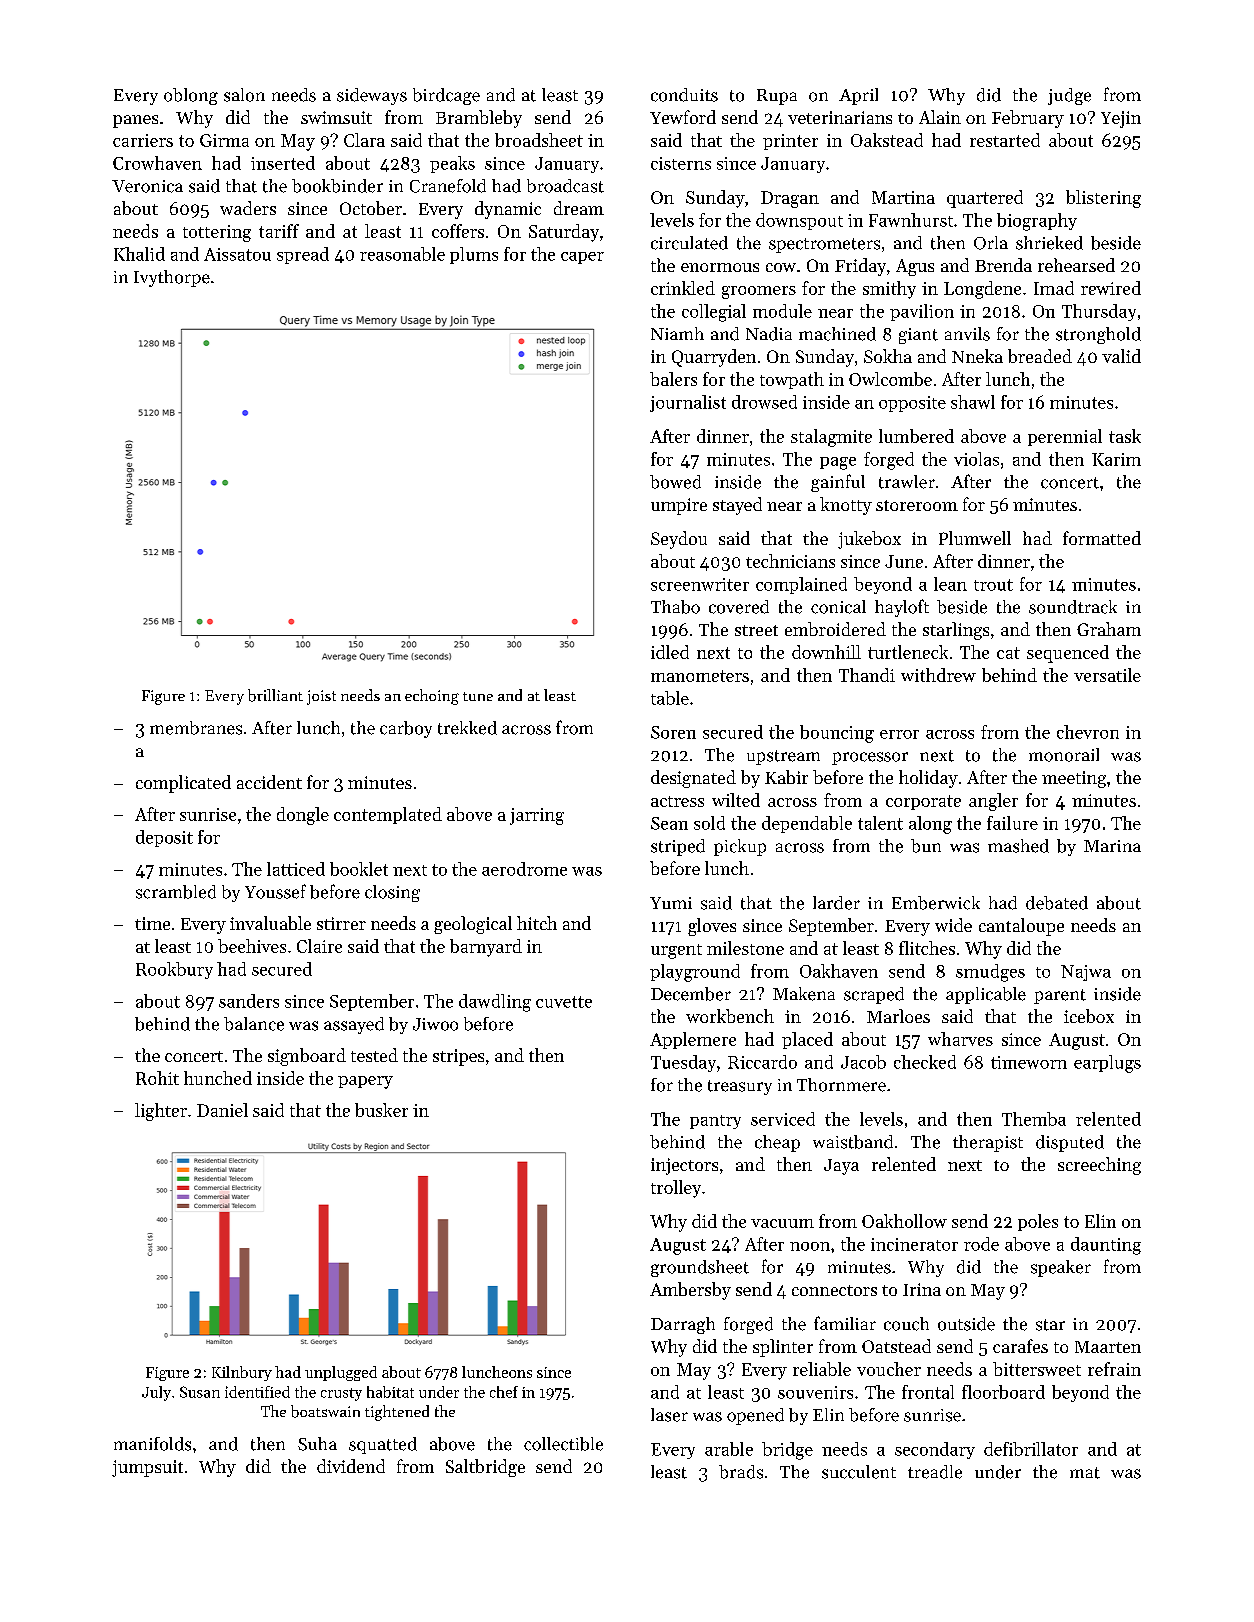 This screenshot has width=1254, height=1622. Describe the element at coordinates (1018, 846) in the screenshot. I see `mashed` at that location.
